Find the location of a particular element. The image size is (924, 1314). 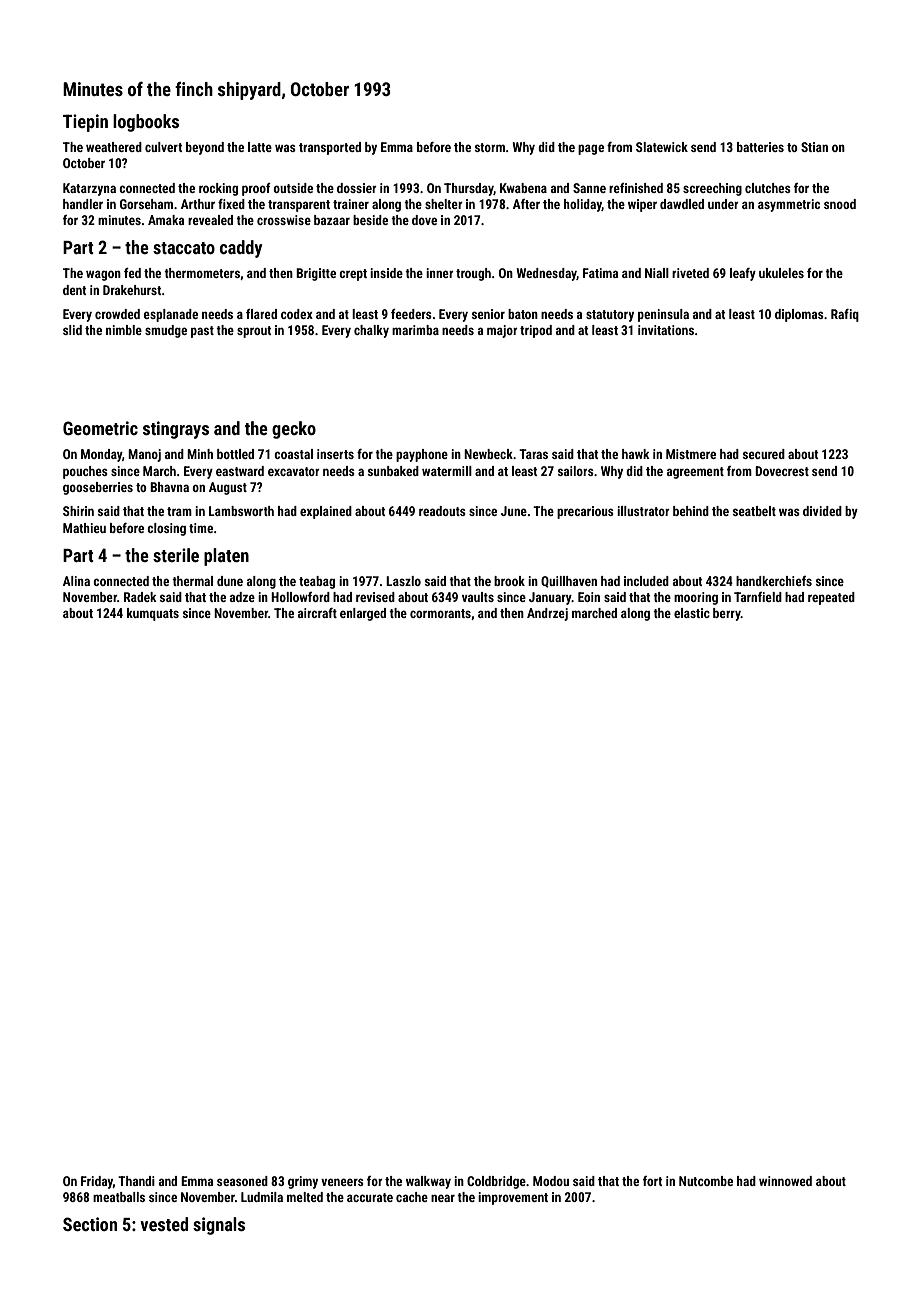

Thandi is located at coordinates (136, 1181).
